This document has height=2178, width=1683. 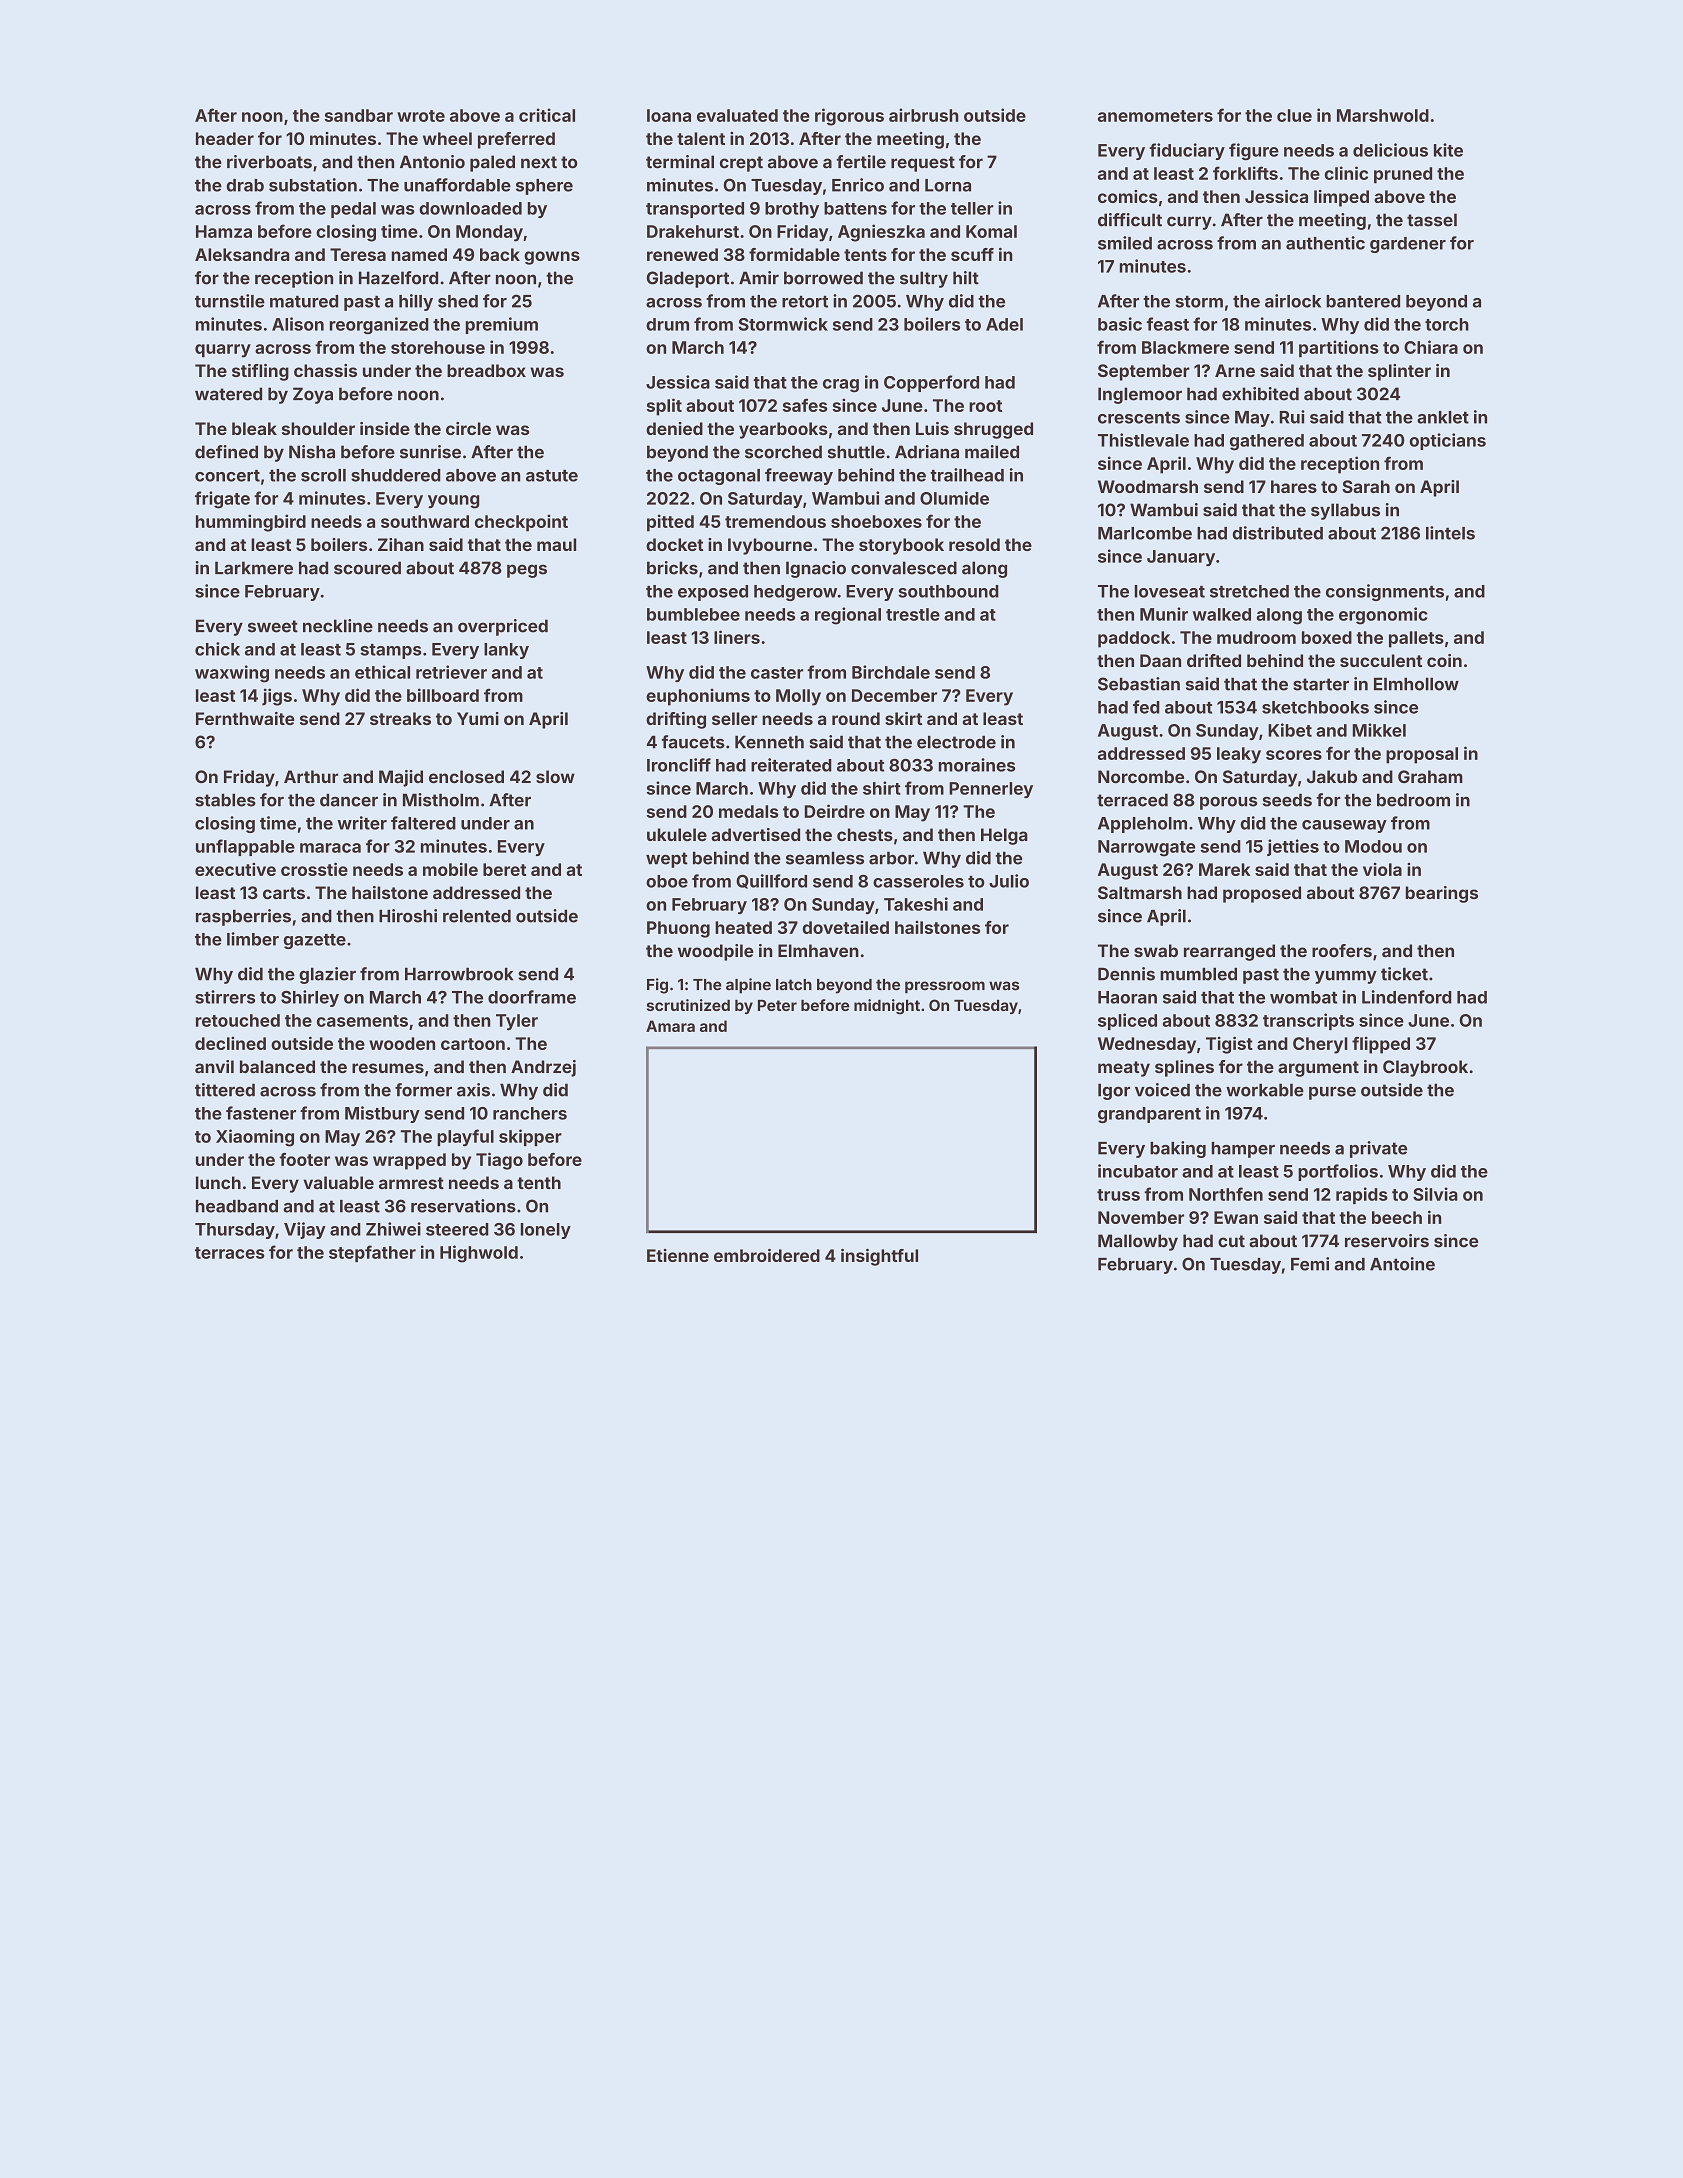 I want to click on limped, so click(x=1341, y=198).
